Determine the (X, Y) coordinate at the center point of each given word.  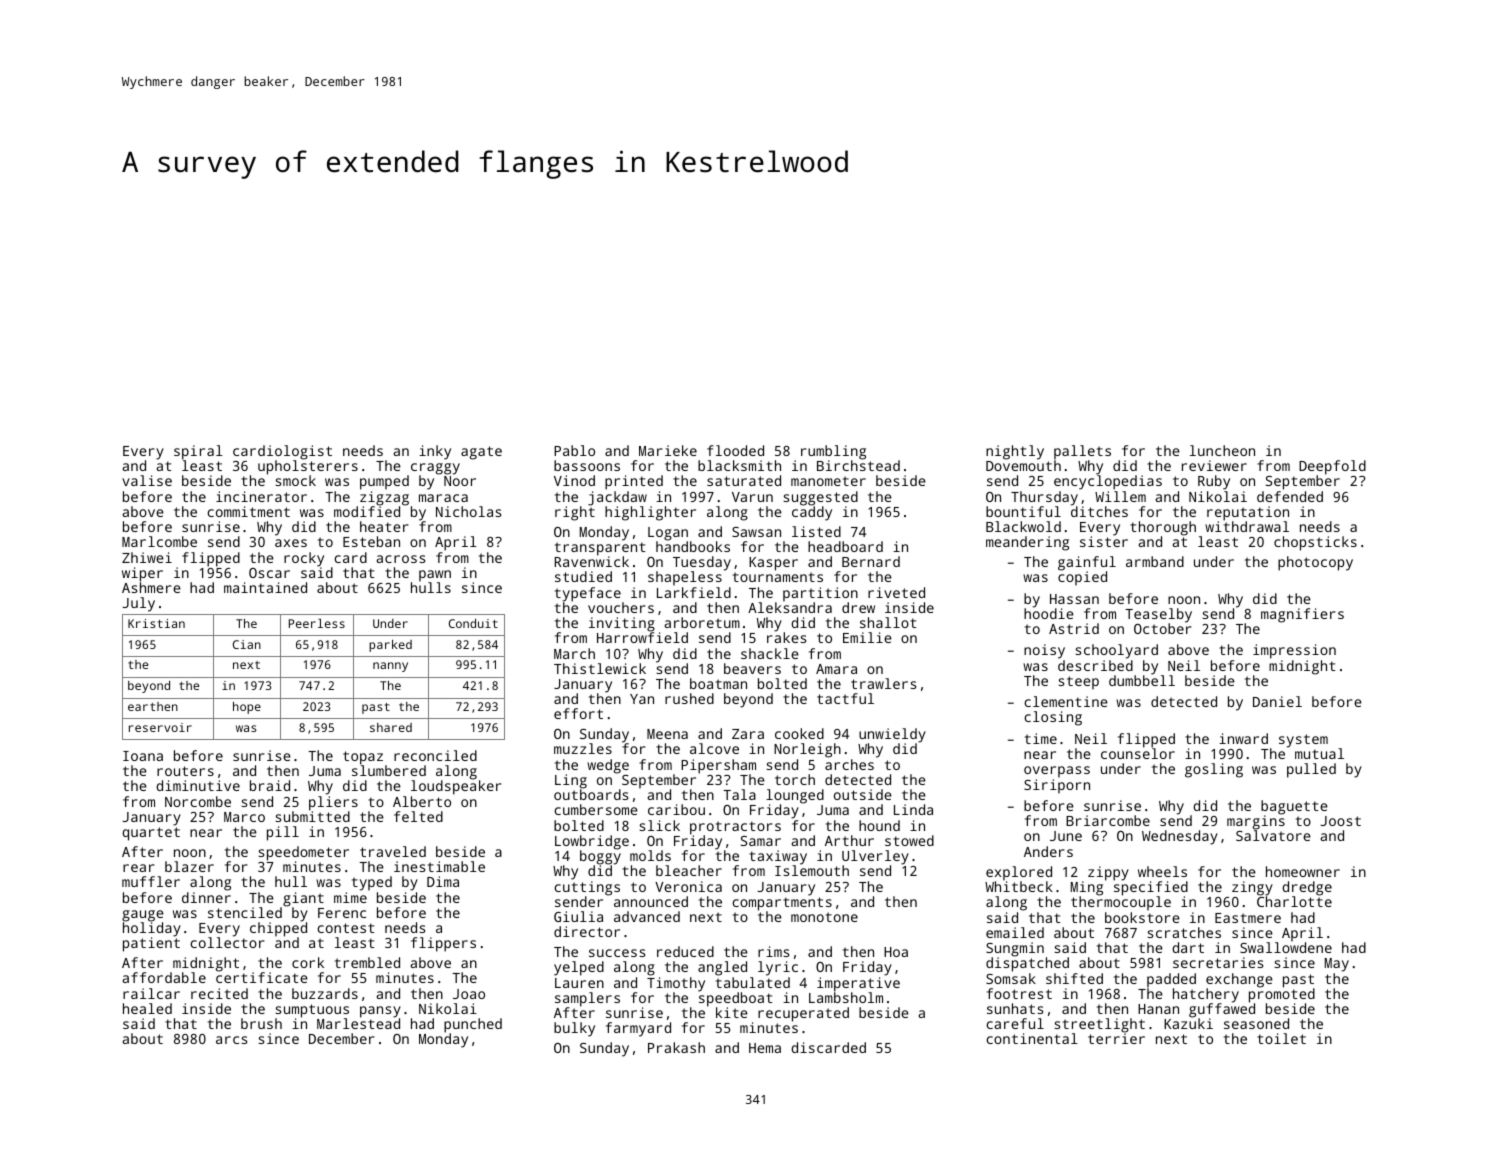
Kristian (156, 623)
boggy (600, 858)
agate (481, 453)
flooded (735, 450)
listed (816, 531)
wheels (1162, 871)
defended (1290, 496)
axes (291, 543)
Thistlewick (600, 668)
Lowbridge (592, 842)
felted (418, 816)
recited (219, 993)
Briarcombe (1108, 820)
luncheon (1222, 450)
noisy (1044, 651)
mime (350, 897)
